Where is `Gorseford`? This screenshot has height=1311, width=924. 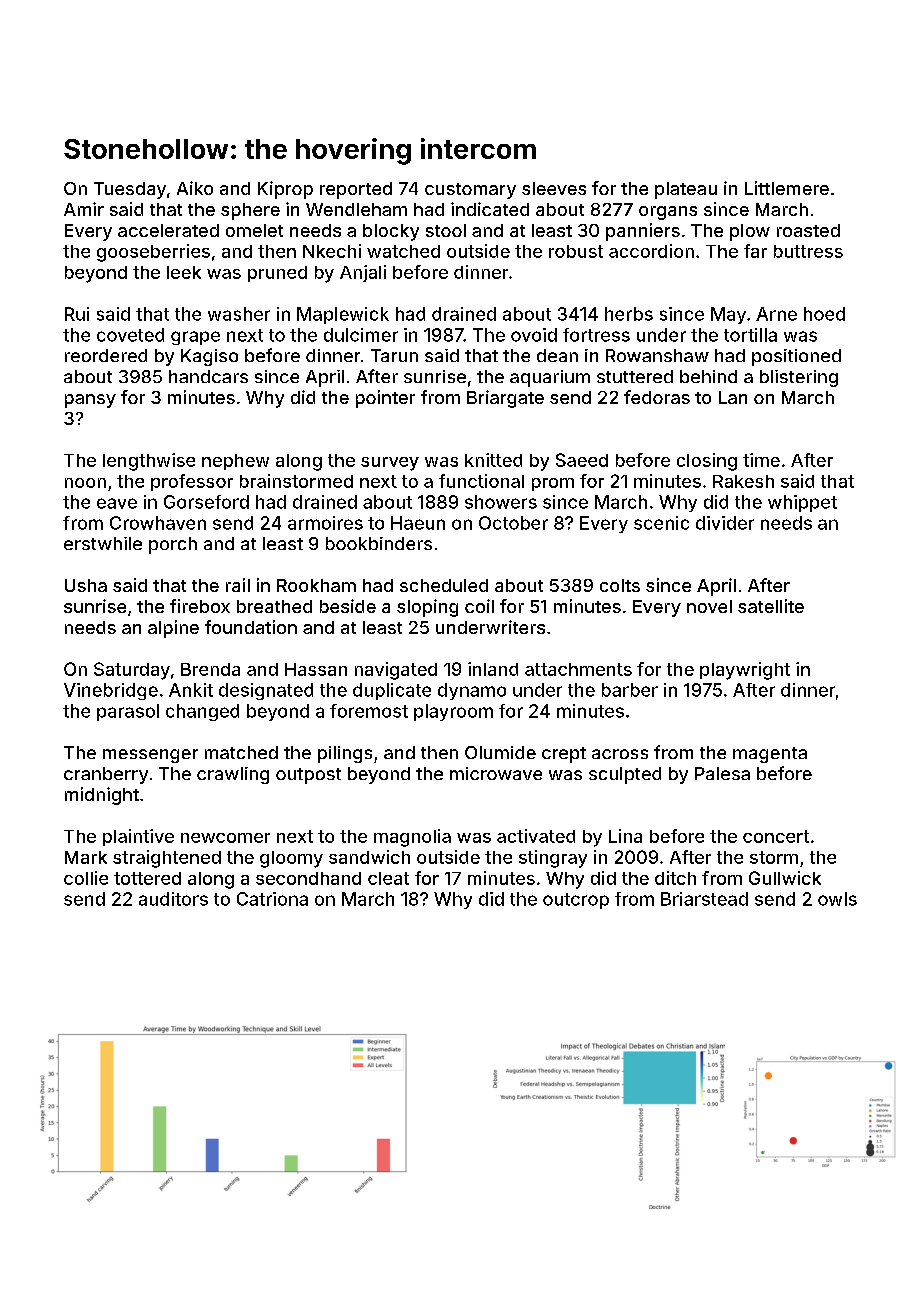
Gorseford is located at coordinates (206, 502).
